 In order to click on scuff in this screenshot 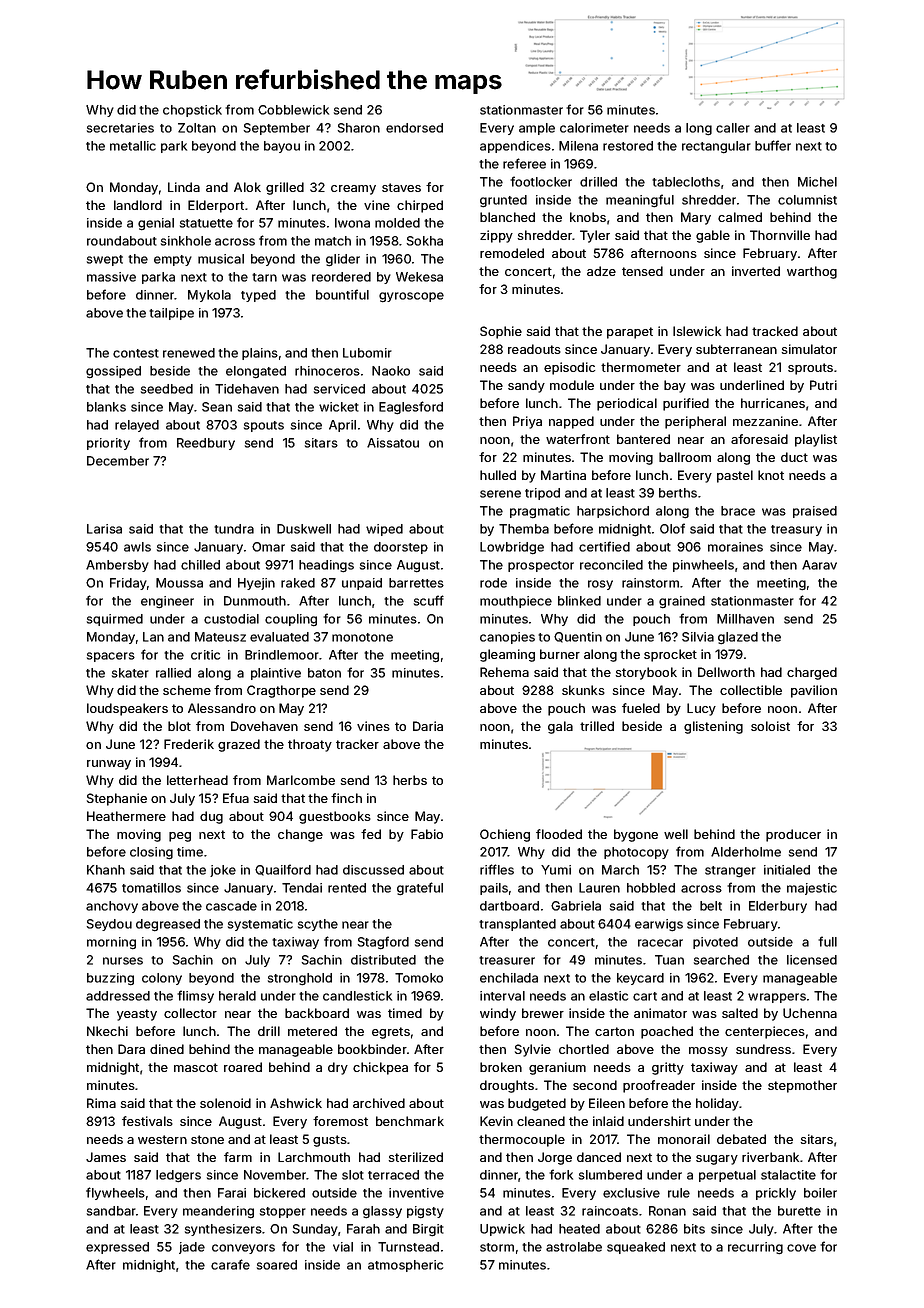, I will do `click(429, 600)`.
